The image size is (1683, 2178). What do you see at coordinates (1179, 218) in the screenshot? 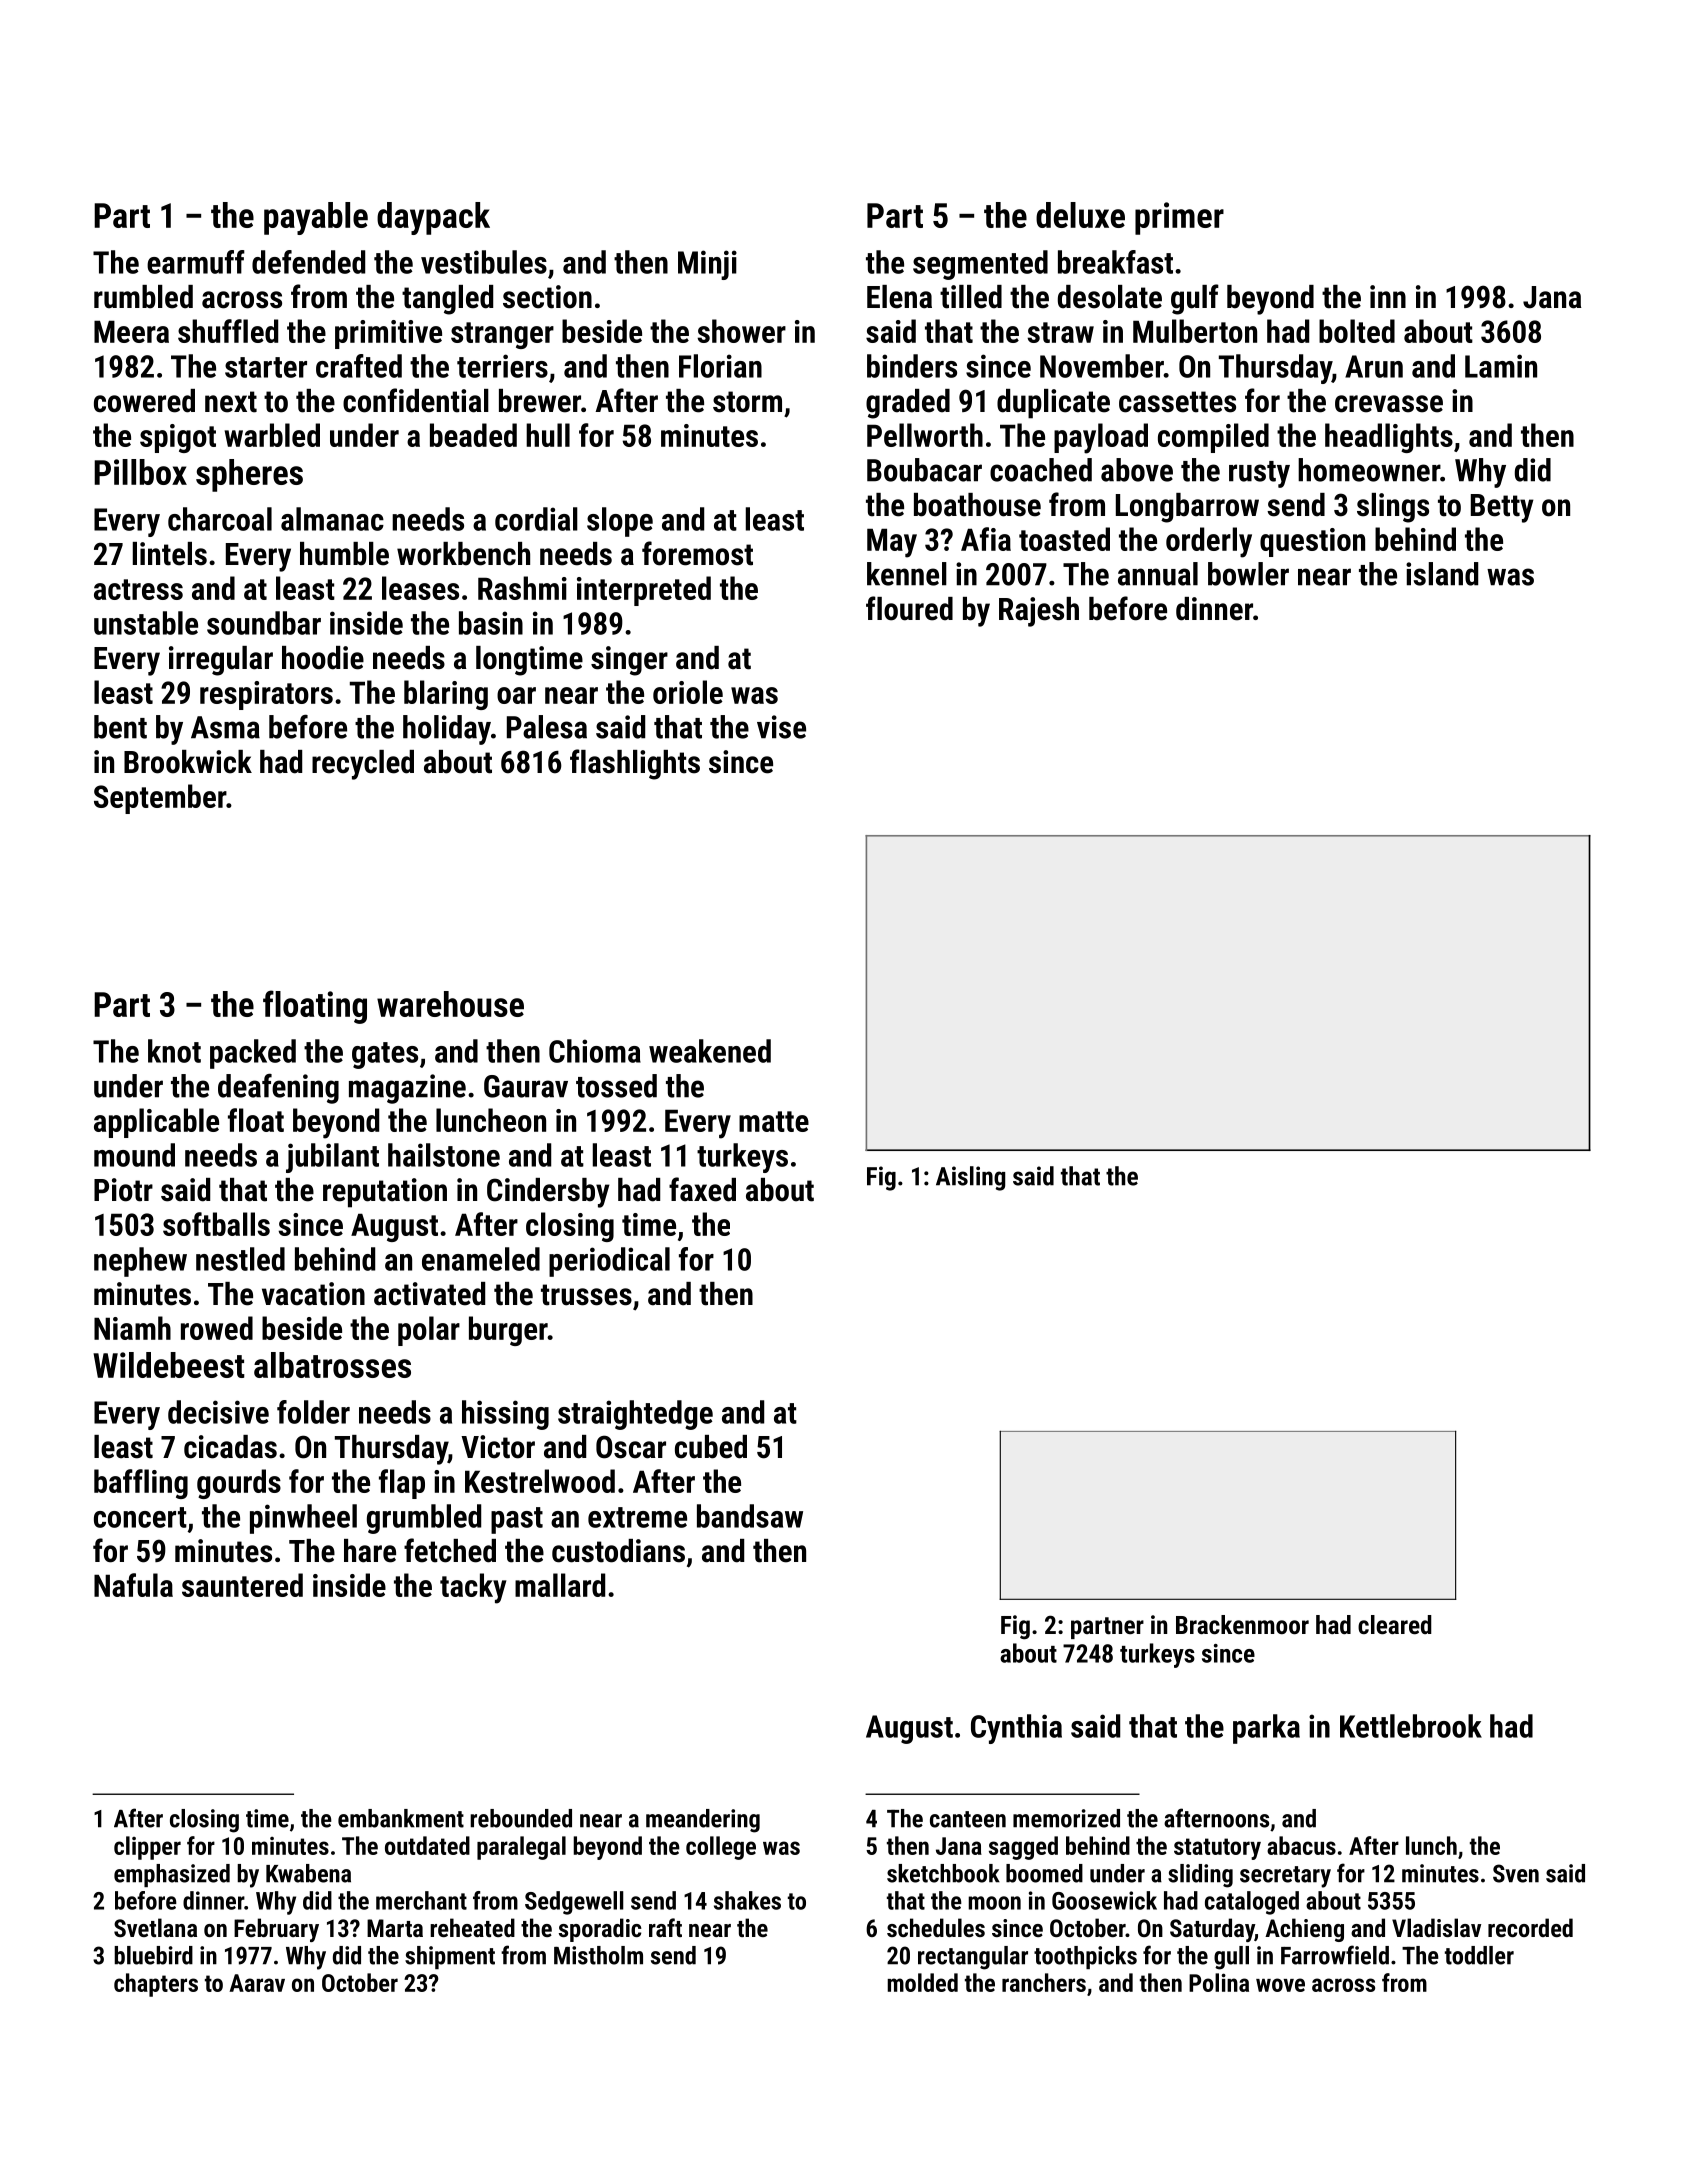
I see `primer` at bounding box center [1179, 218].
